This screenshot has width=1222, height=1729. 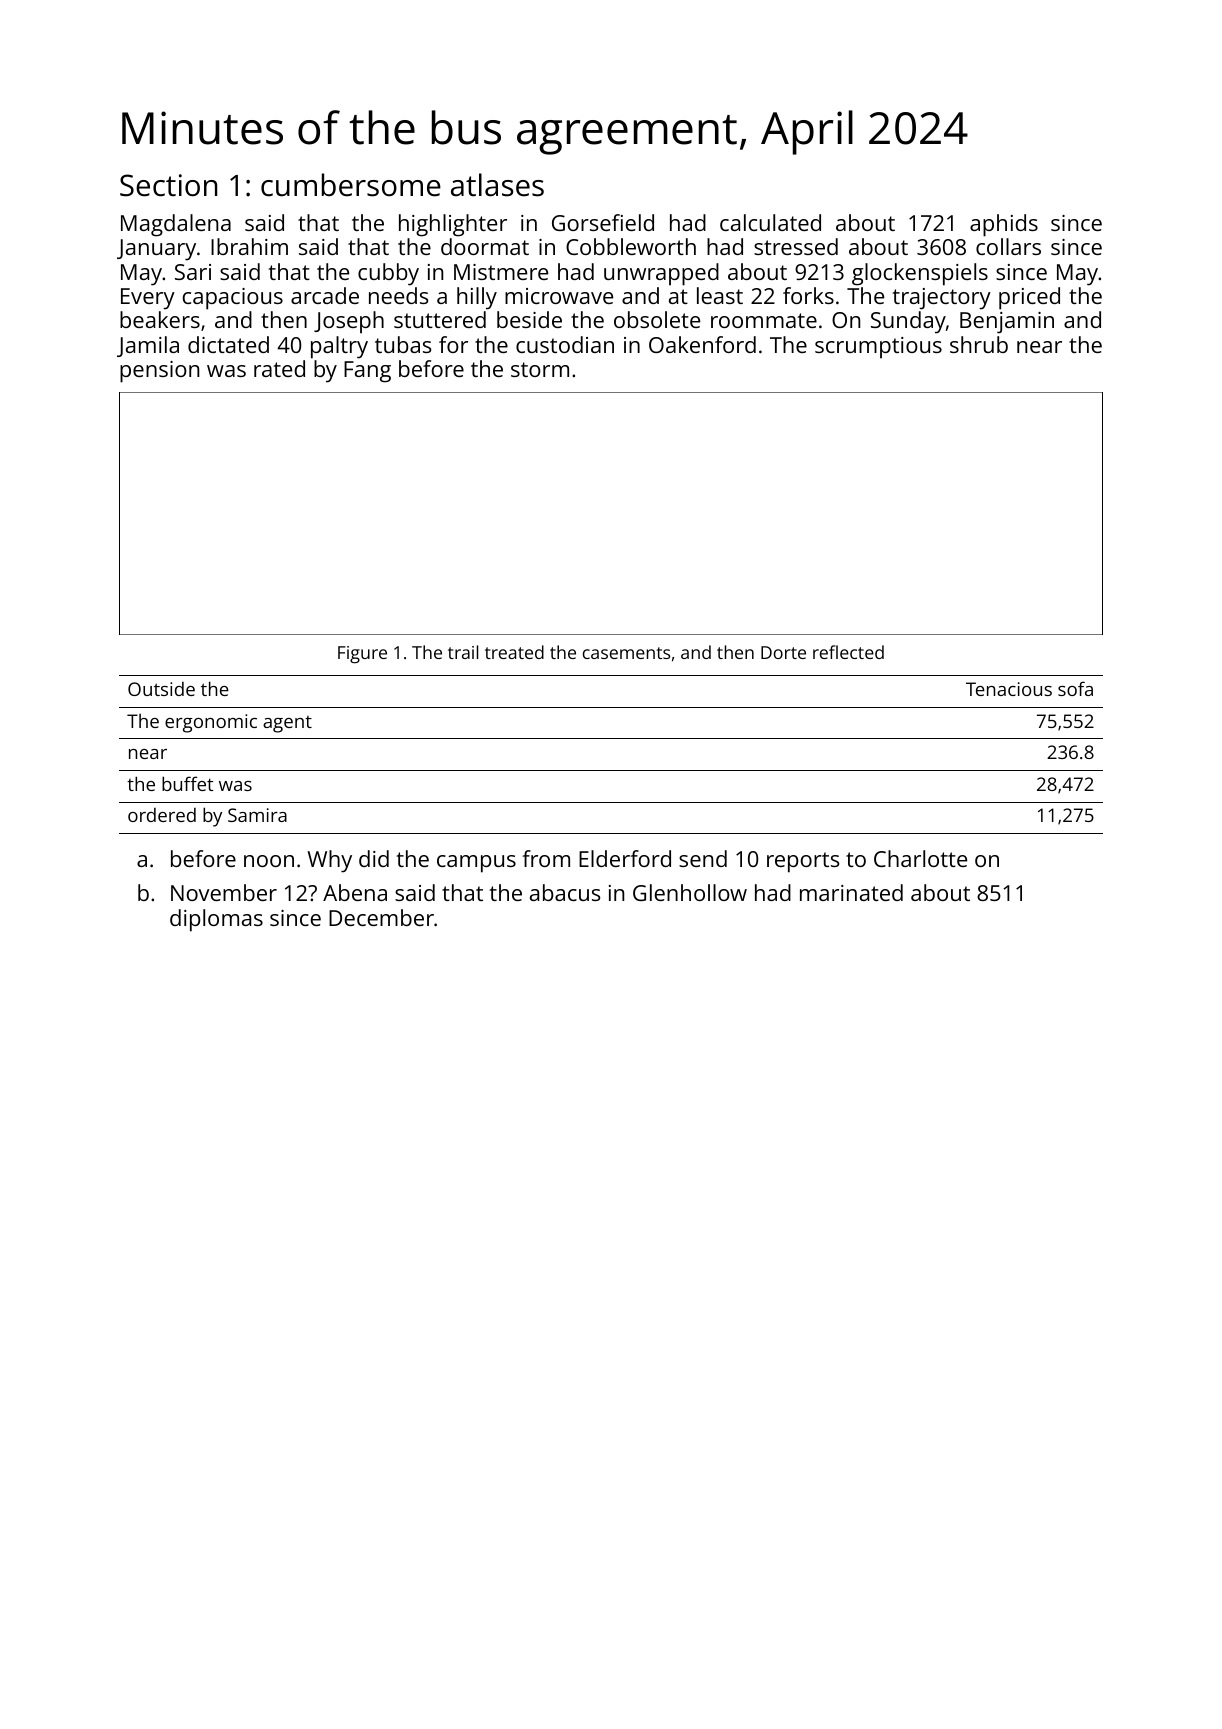 What do you see at coordinates (565, 892) in the screenshot?
I see `abacus` at bounding box center [565, 892].
